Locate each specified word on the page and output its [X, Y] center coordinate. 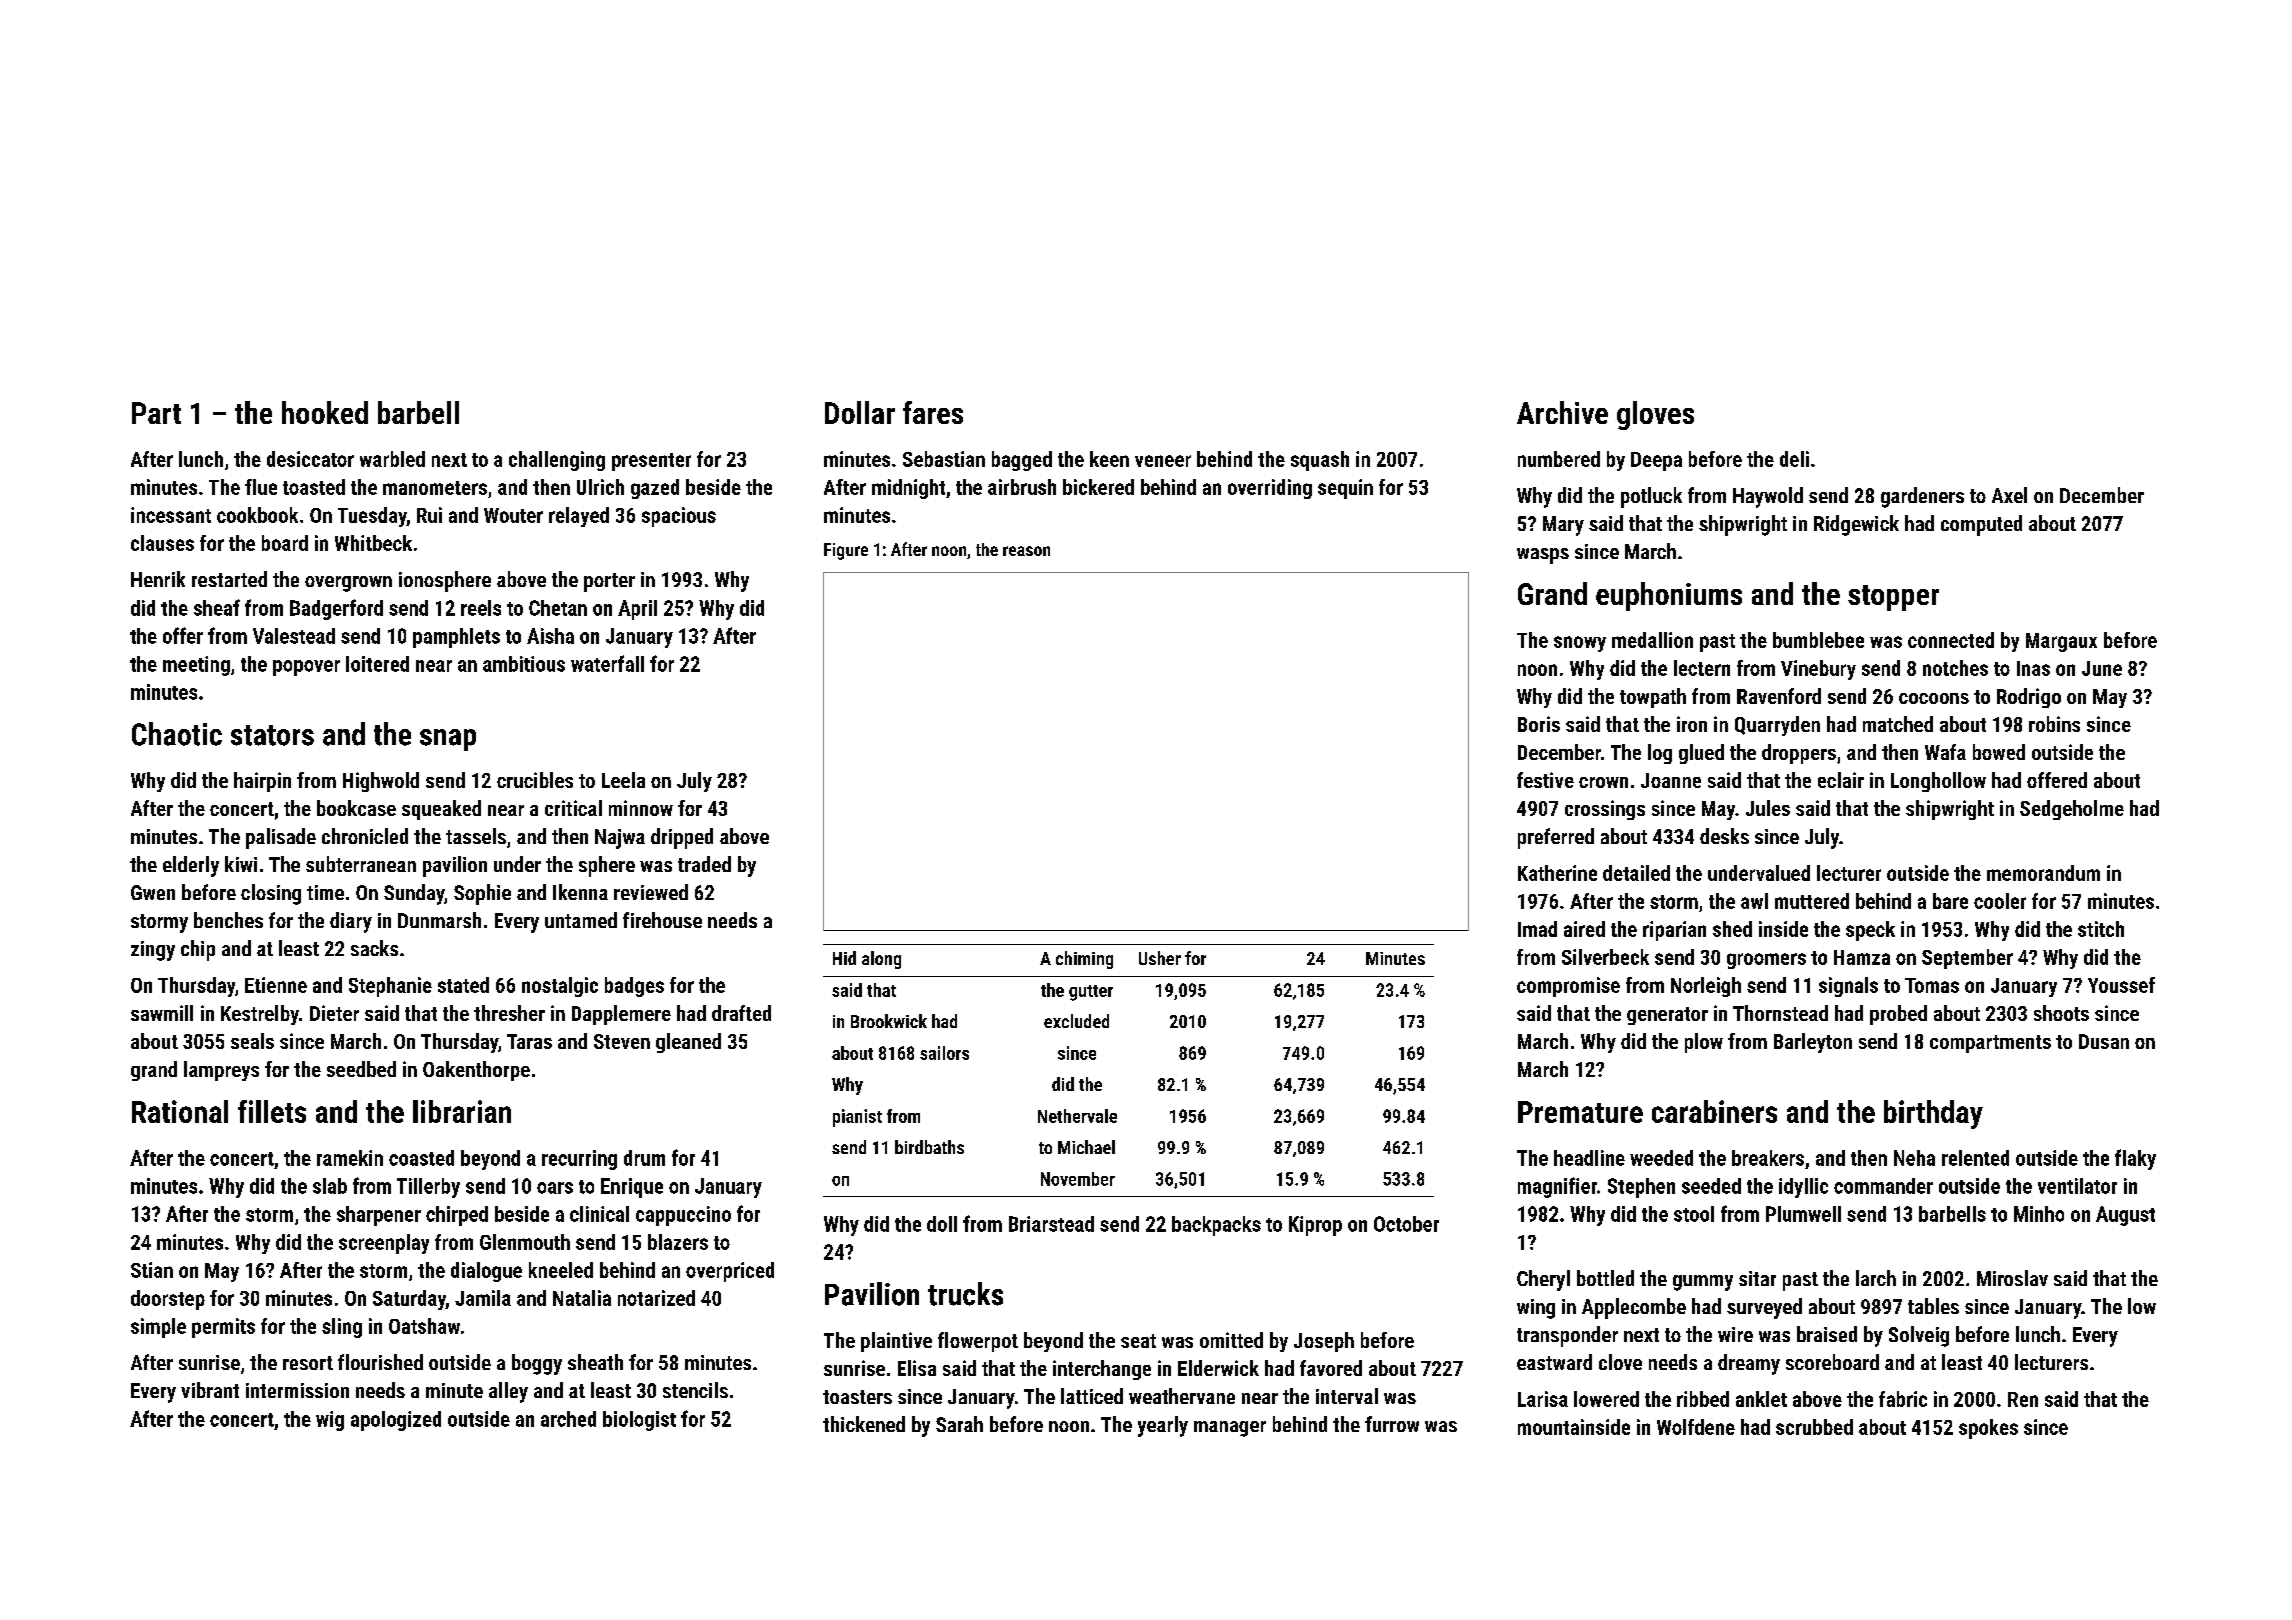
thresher [509, 1013]
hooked [325, 412]
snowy [1580, 644]
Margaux [2061, 642]
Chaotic [177, 734]
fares [933, 412]
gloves [1655, 415]
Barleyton [1813, 1043]
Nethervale [1077, 1116]
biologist [639, 1421]
